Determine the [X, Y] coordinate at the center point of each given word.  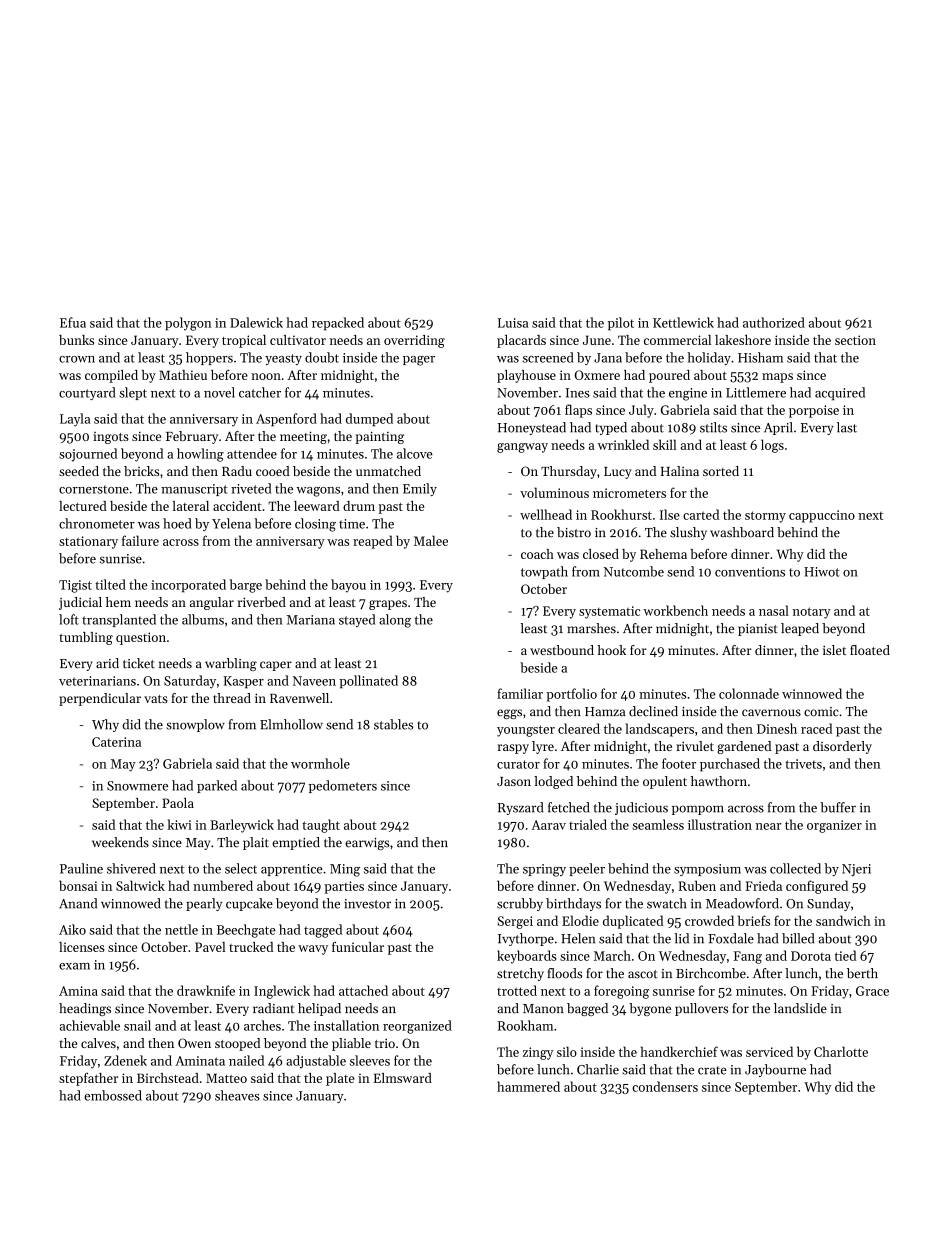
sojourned [88, 455]
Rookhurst [621, 514]
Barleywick [242, 826]
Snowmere [137, 786]
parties [344, 887]
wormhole [320, 763]
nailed [246, 1060]
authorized [774, 322]
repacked [338, 324]
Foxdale [731, 938]
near [768, 826]
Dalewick [256, 322]
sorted [721, 471]
